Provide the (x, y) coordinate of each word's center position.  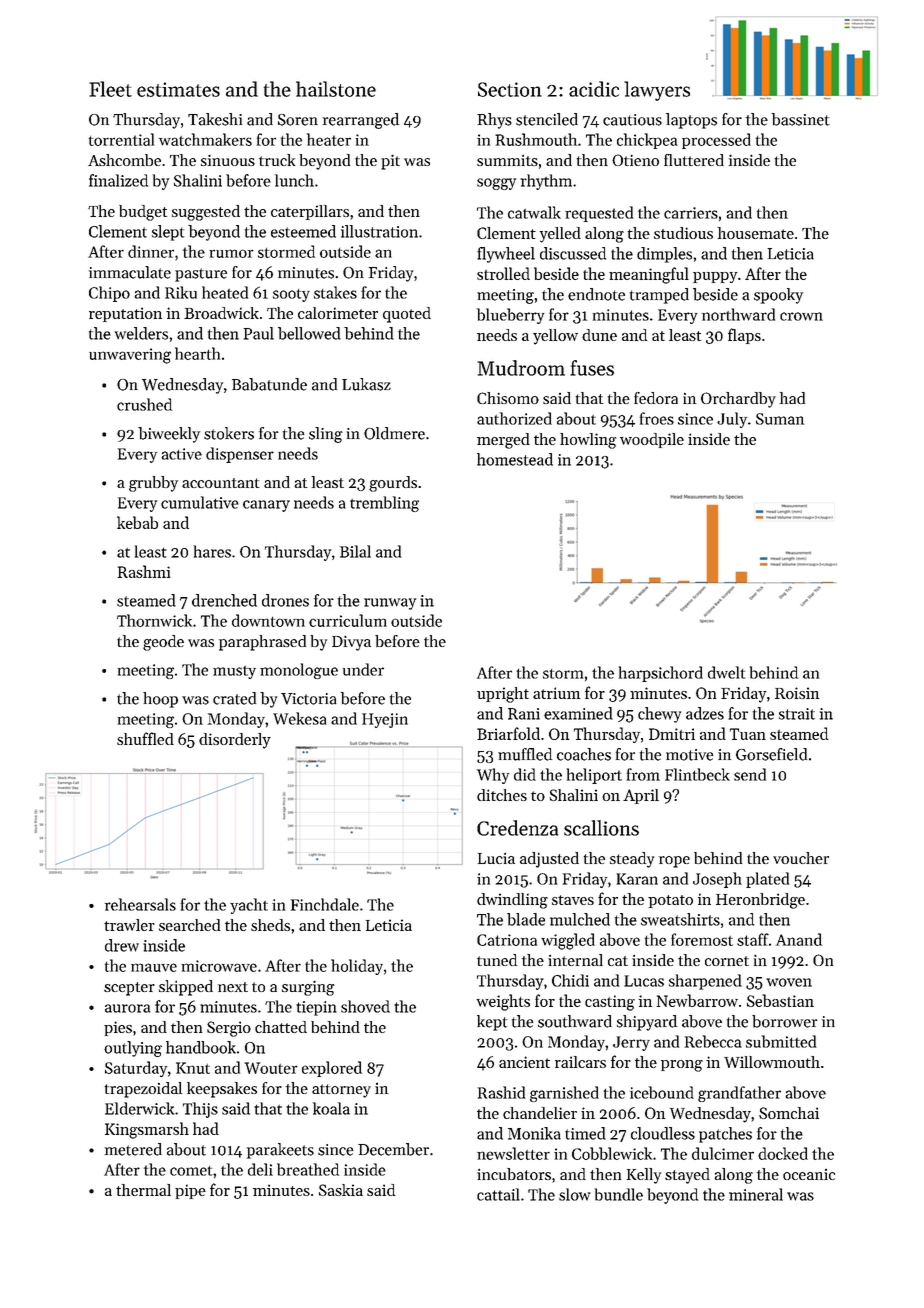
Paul (259, 333)
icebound (662, 1092)
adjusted (549, 860)
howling (588, 441)
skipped (186, 988)
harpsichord (661, 674)
